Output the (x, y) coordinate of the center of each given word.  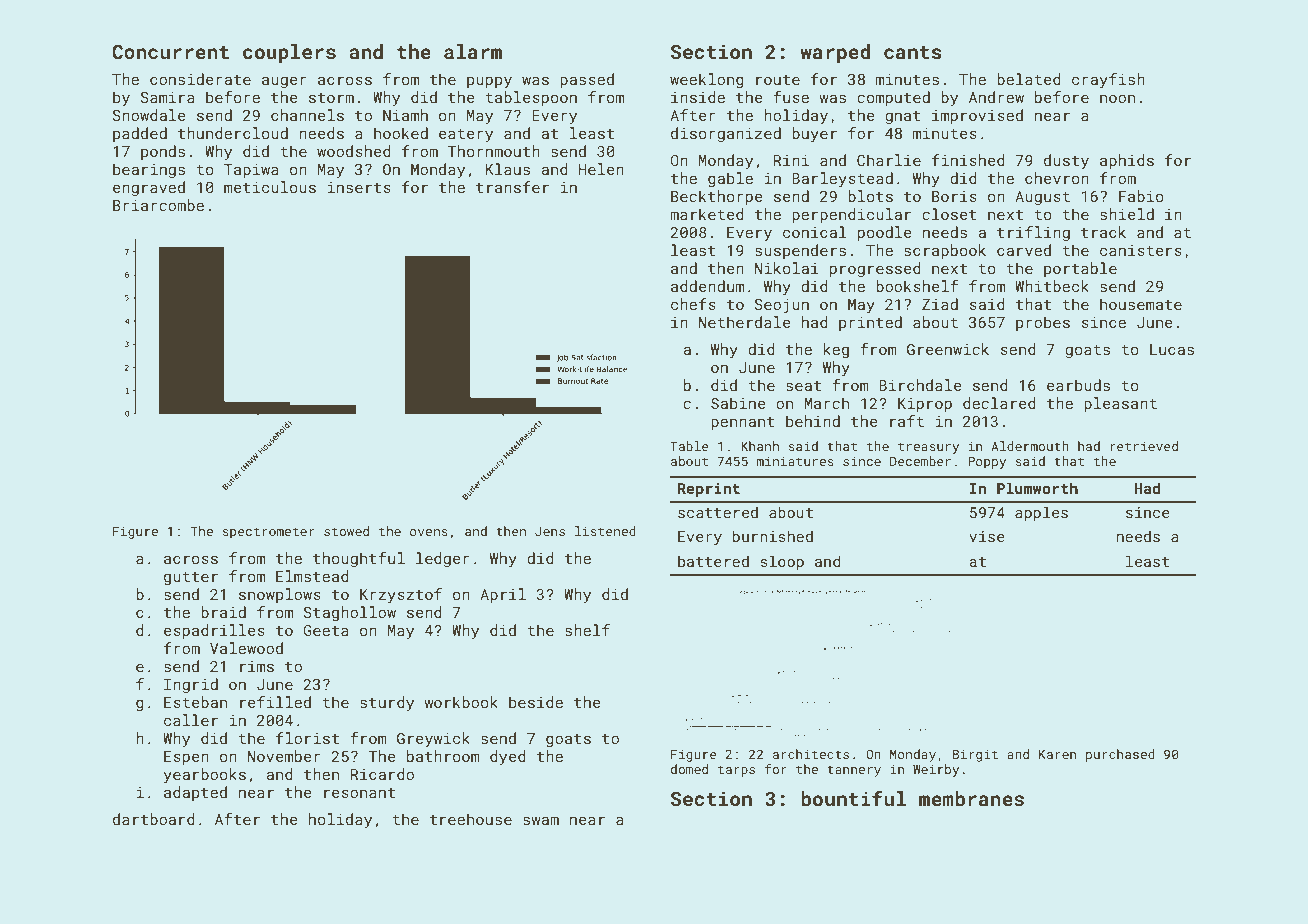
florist (307, 738)
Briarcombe (158, 205)
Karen (1057, 754)
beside (536, 702)
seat (803, 386)
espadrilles (214, 631)
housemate (1141, 304)
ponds (163, 152)
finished (968, 160)
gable (730, 179)
